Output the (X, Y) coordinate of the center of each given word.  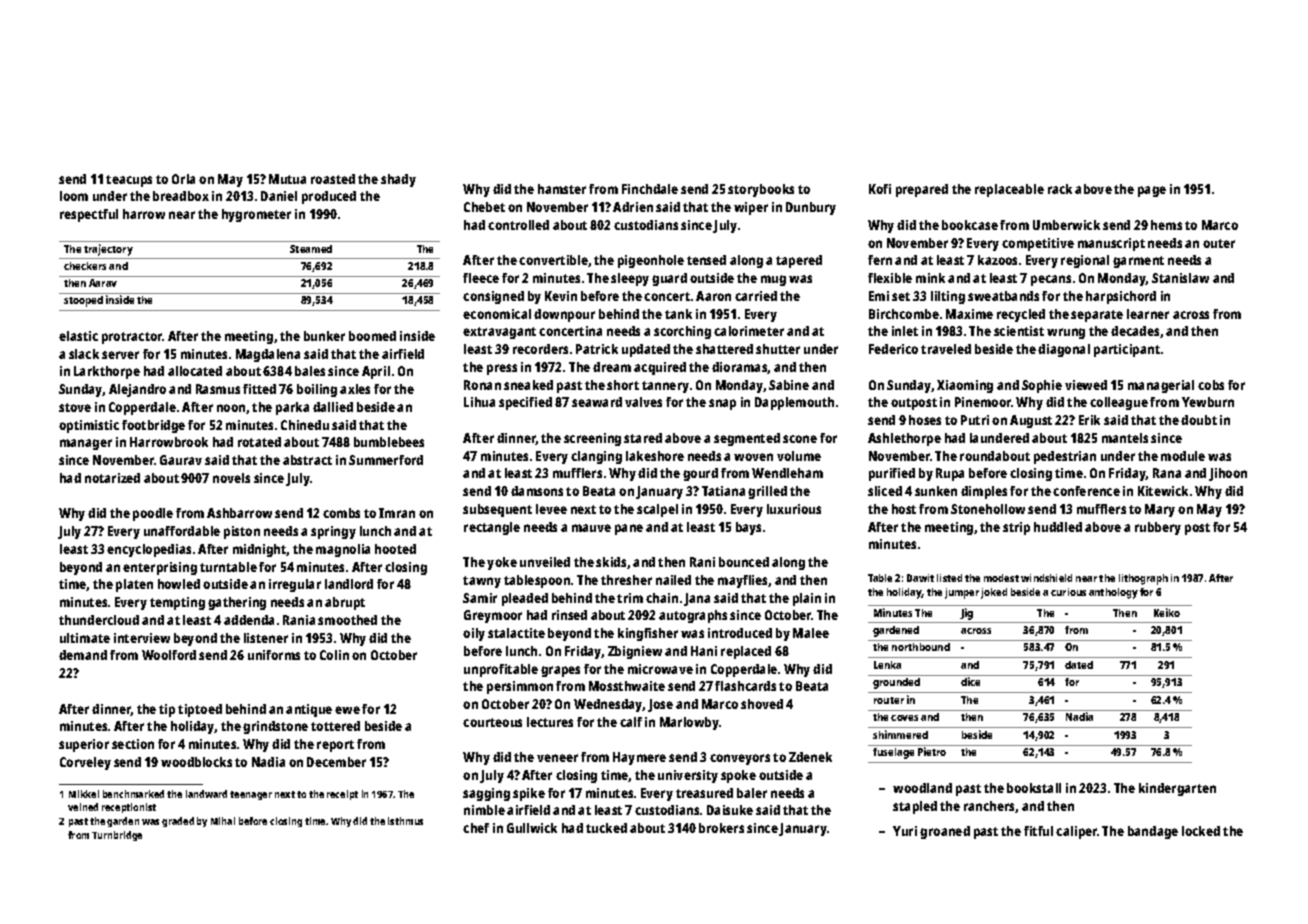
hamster (562, 189)
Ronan (482, 385)
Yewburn (1208, 402)
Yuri (905, 831)
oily (474, 634)
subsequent (497, 510)
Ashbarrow (239, 513)
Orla (183, 179)
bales (310, 371)
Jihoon (1228, 474)
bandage (1153, 832)
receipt (342, 795)
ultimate (85, 638)
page (1152, 191)
